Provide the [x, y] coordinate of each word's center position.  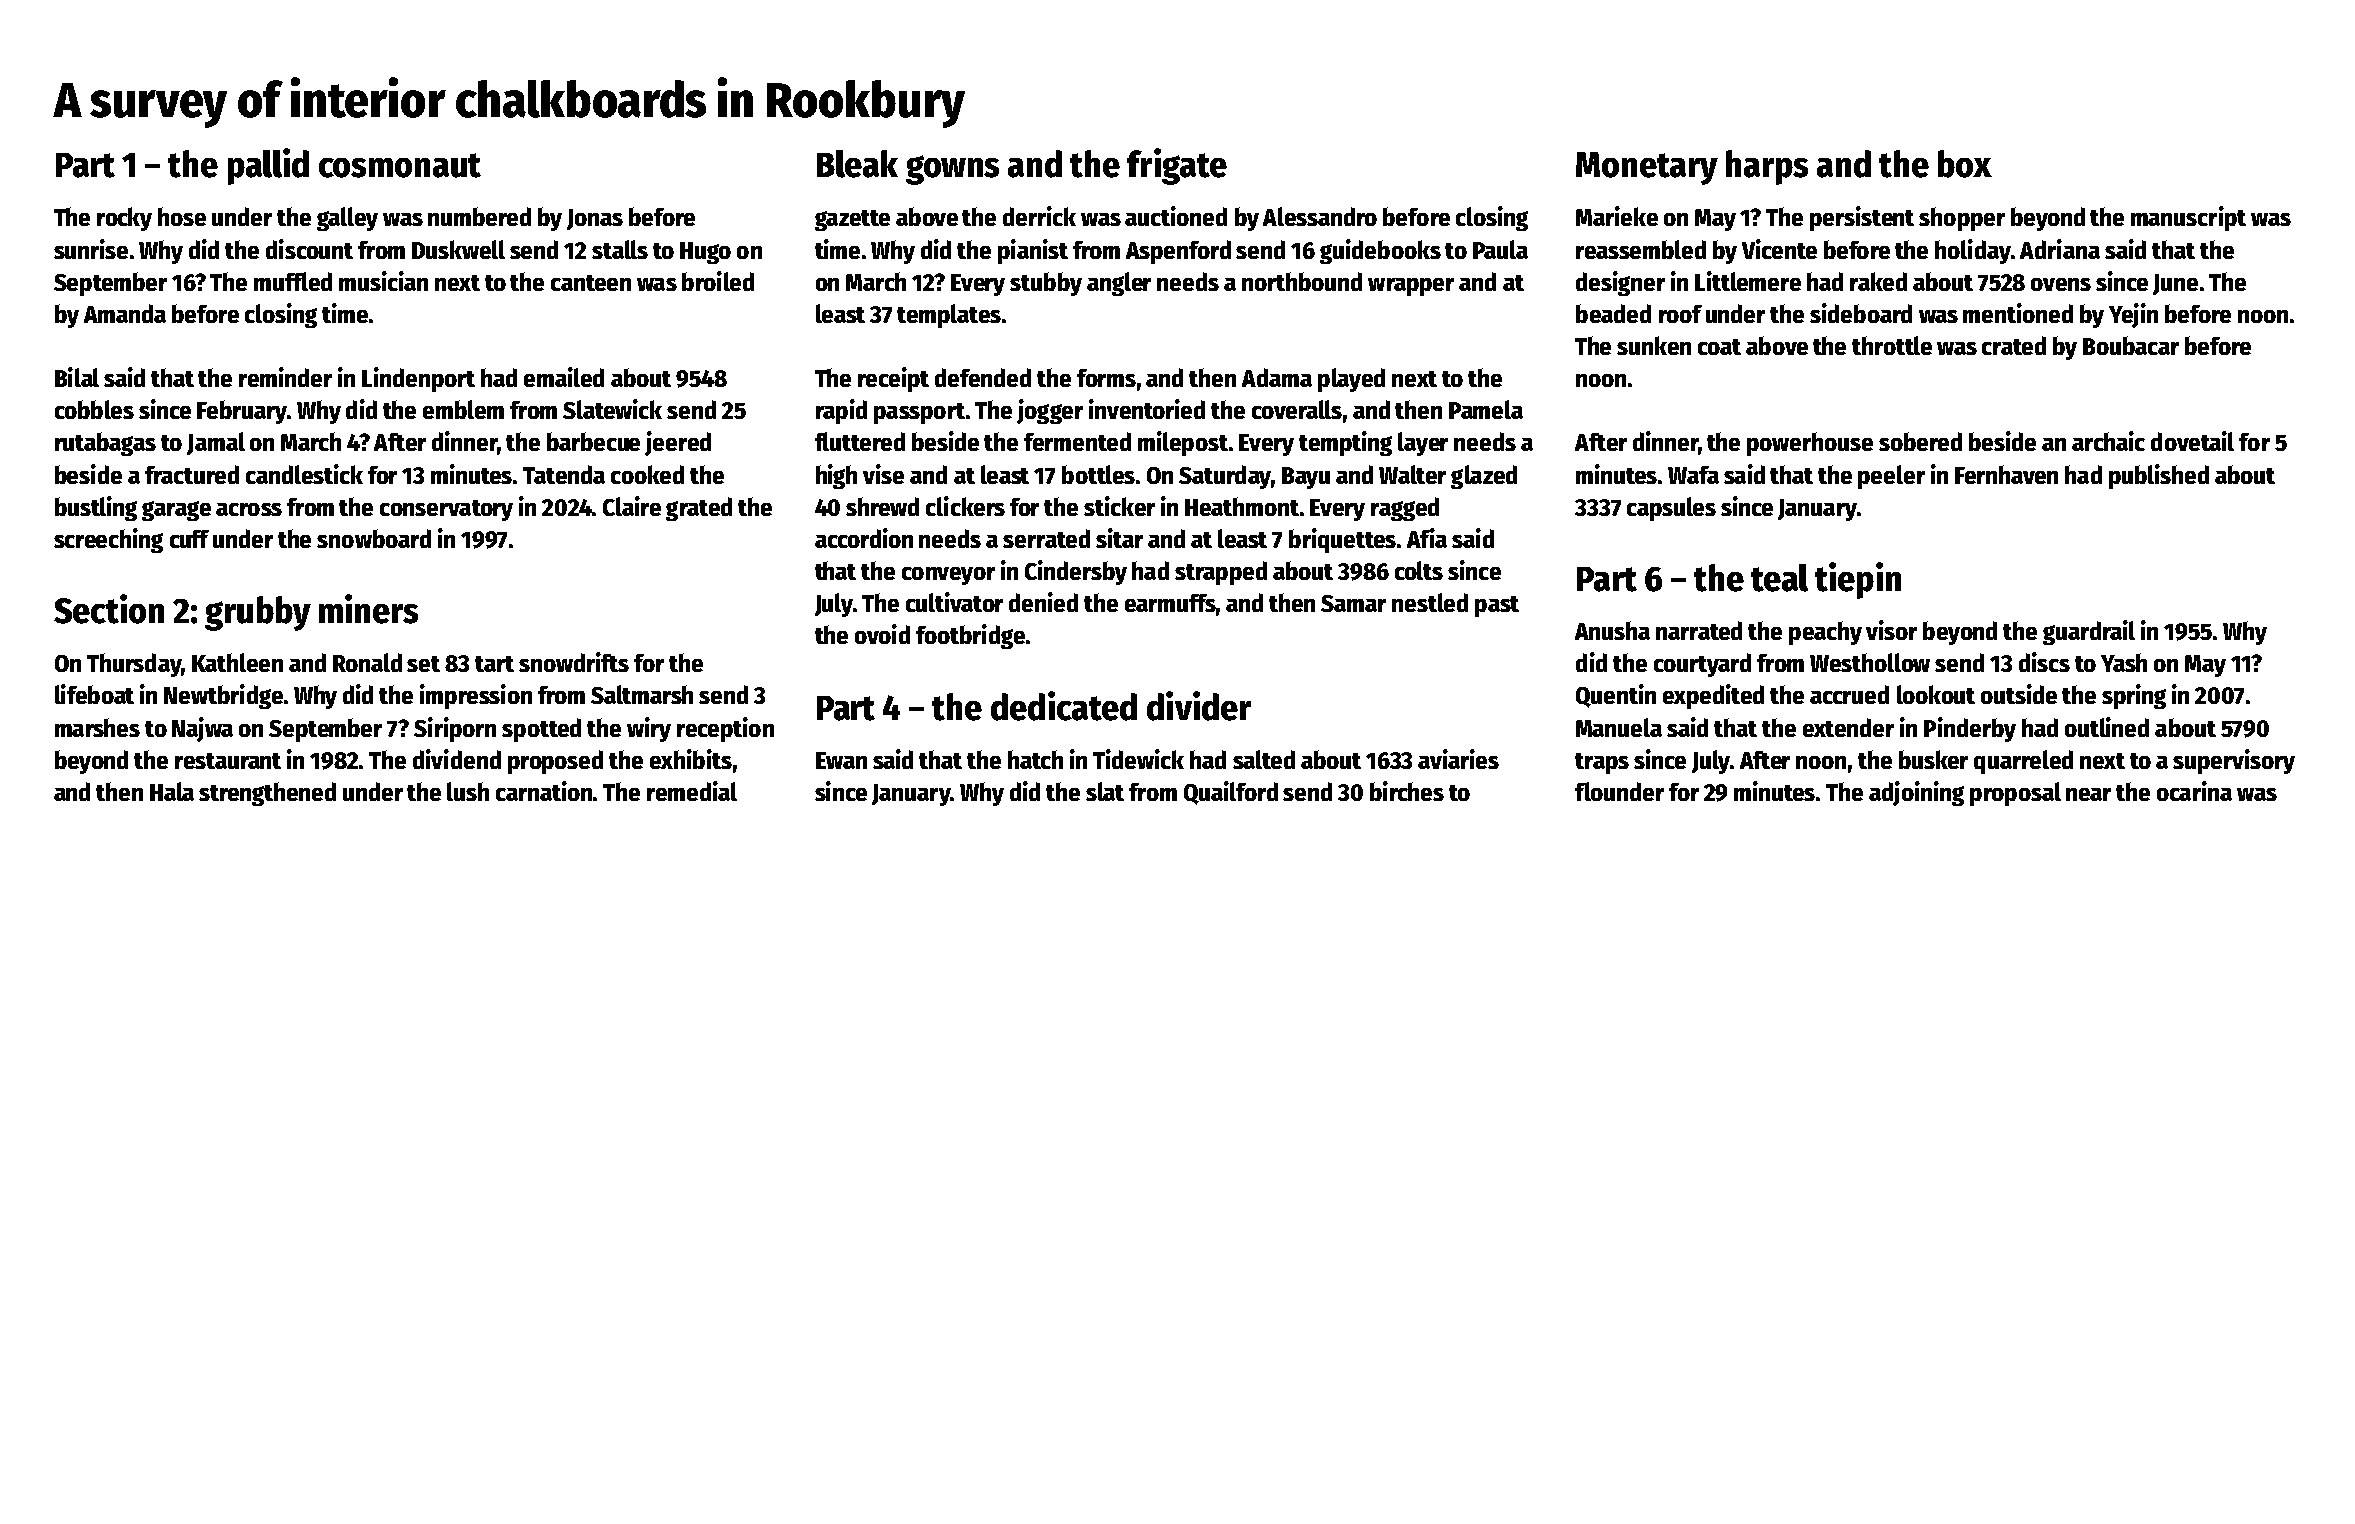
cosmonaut [400, 165]
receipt [893, 379]
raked [1878, 281]
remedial [692, 791]
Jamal [216, 443]
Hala [172, 791]
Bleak [857, 164]
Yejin [2133, 315]
